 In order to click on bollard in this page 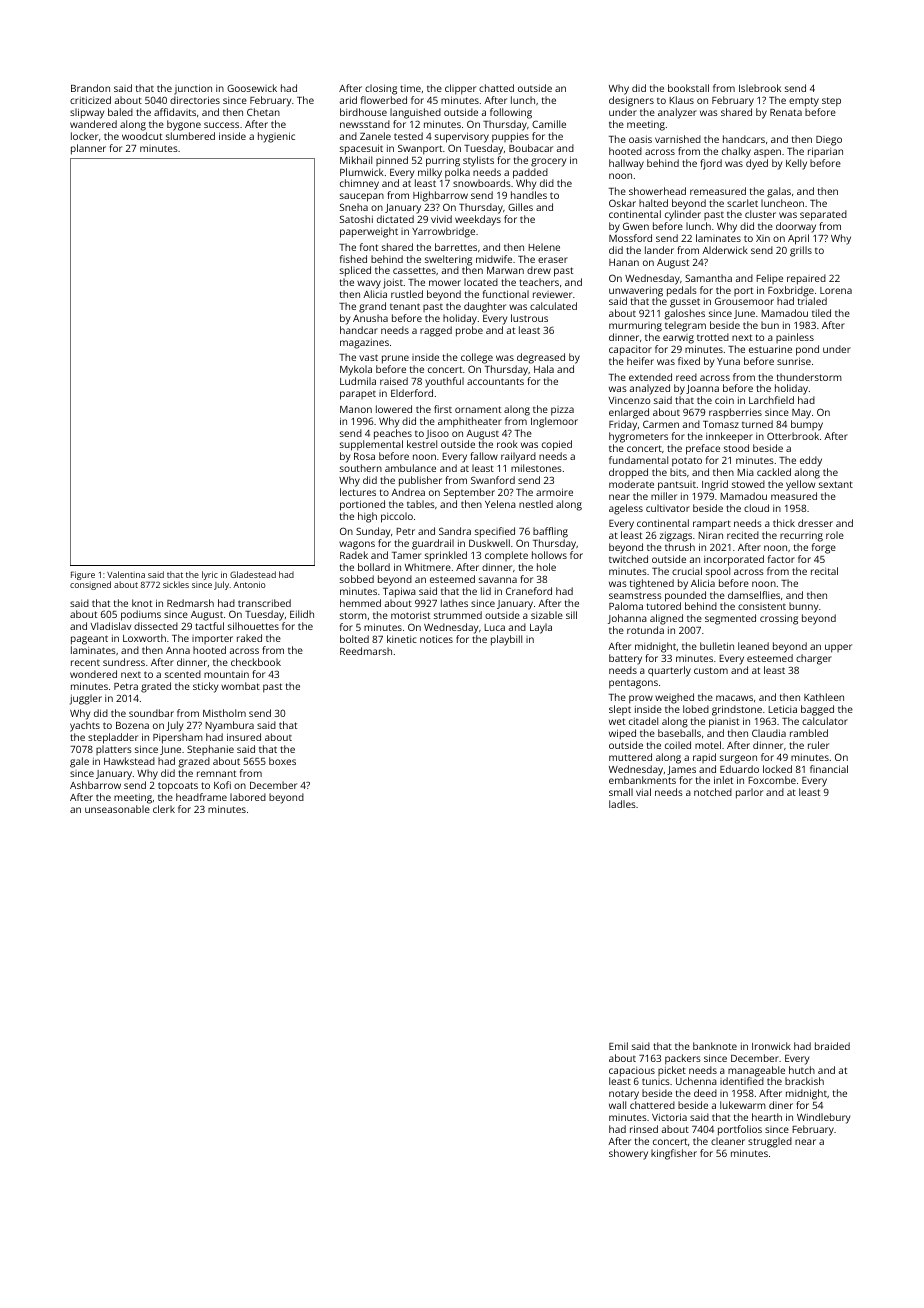, I will do `click(374, 567)`.
